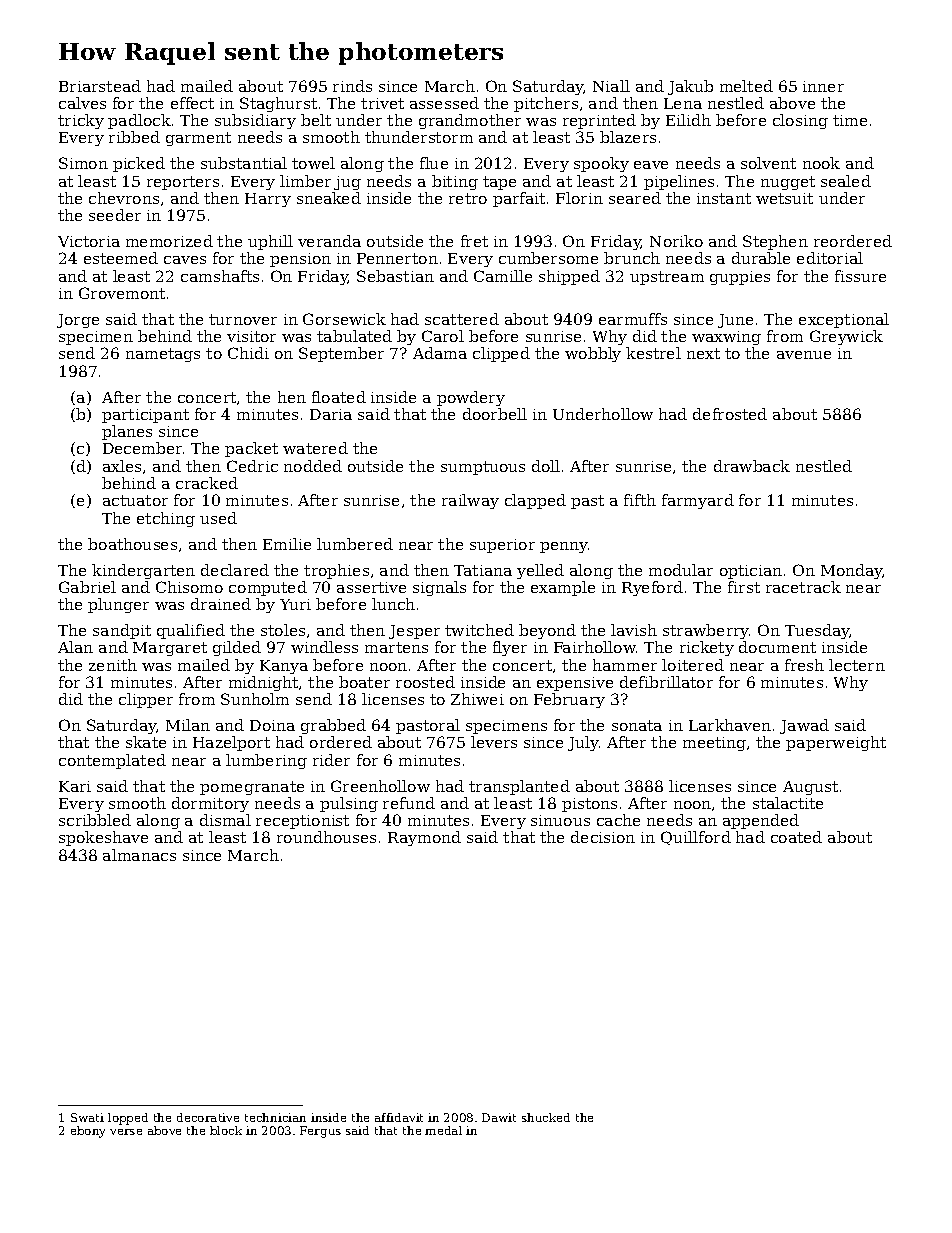 The image size is (952, 1233). What do you see at coordinates (546, 1117) in the image?
I see `shucked` at bounding box center [546, 1117].
